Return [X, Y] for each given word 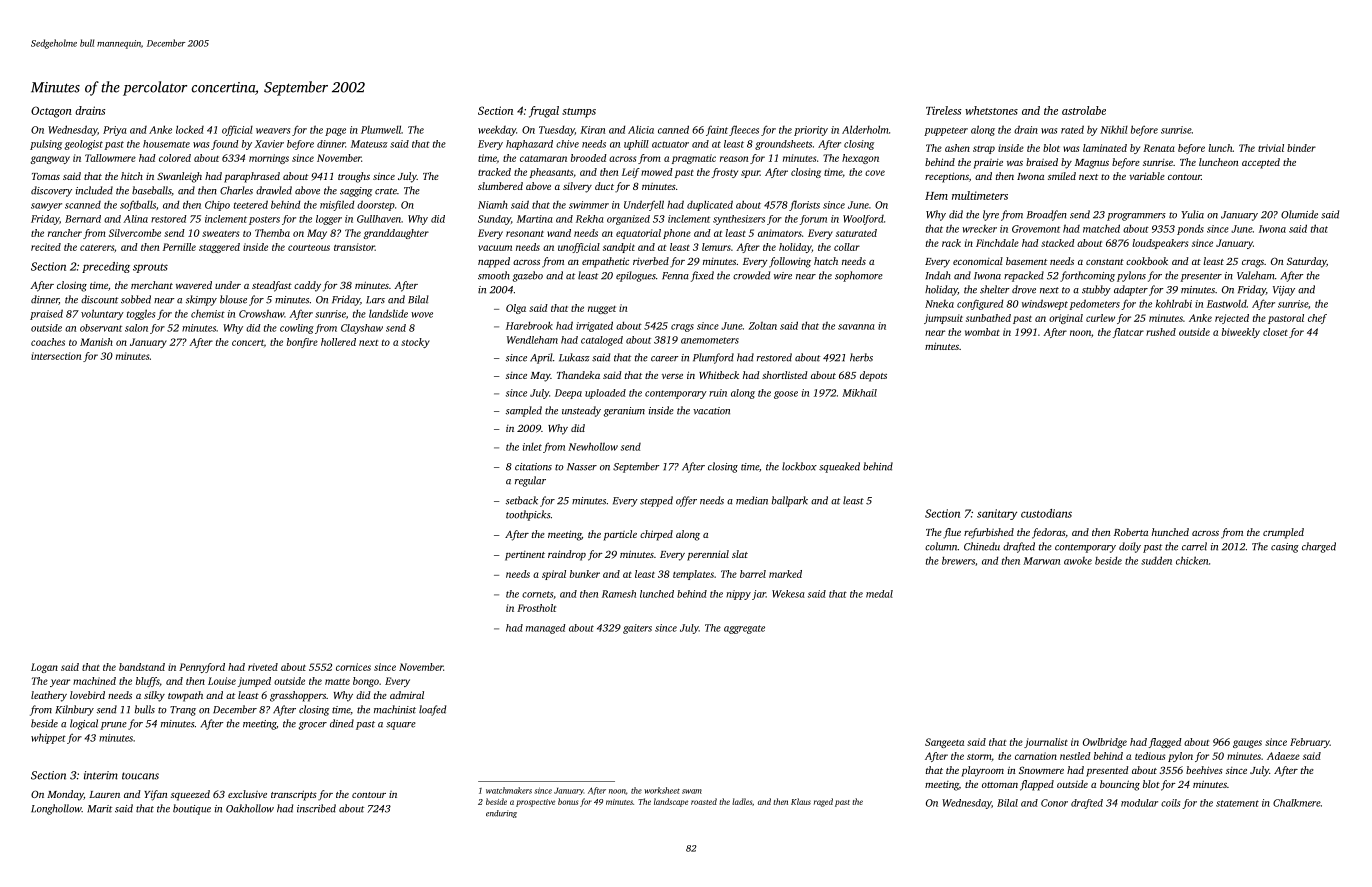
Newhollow [593, 446]
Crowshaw [261, 314]
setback [522, 500]
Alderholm [865, 129]
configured [980, 304]
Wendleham [532, 340]
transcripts [294, 795]
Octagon [51, 112]
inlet [532, 447]
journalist [1046, 743]
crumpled [1283, 533]
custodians [1046, 513]
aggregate [744, 629]
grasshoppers [298, 696]
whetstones [991, 110]
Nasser [582, 467]
